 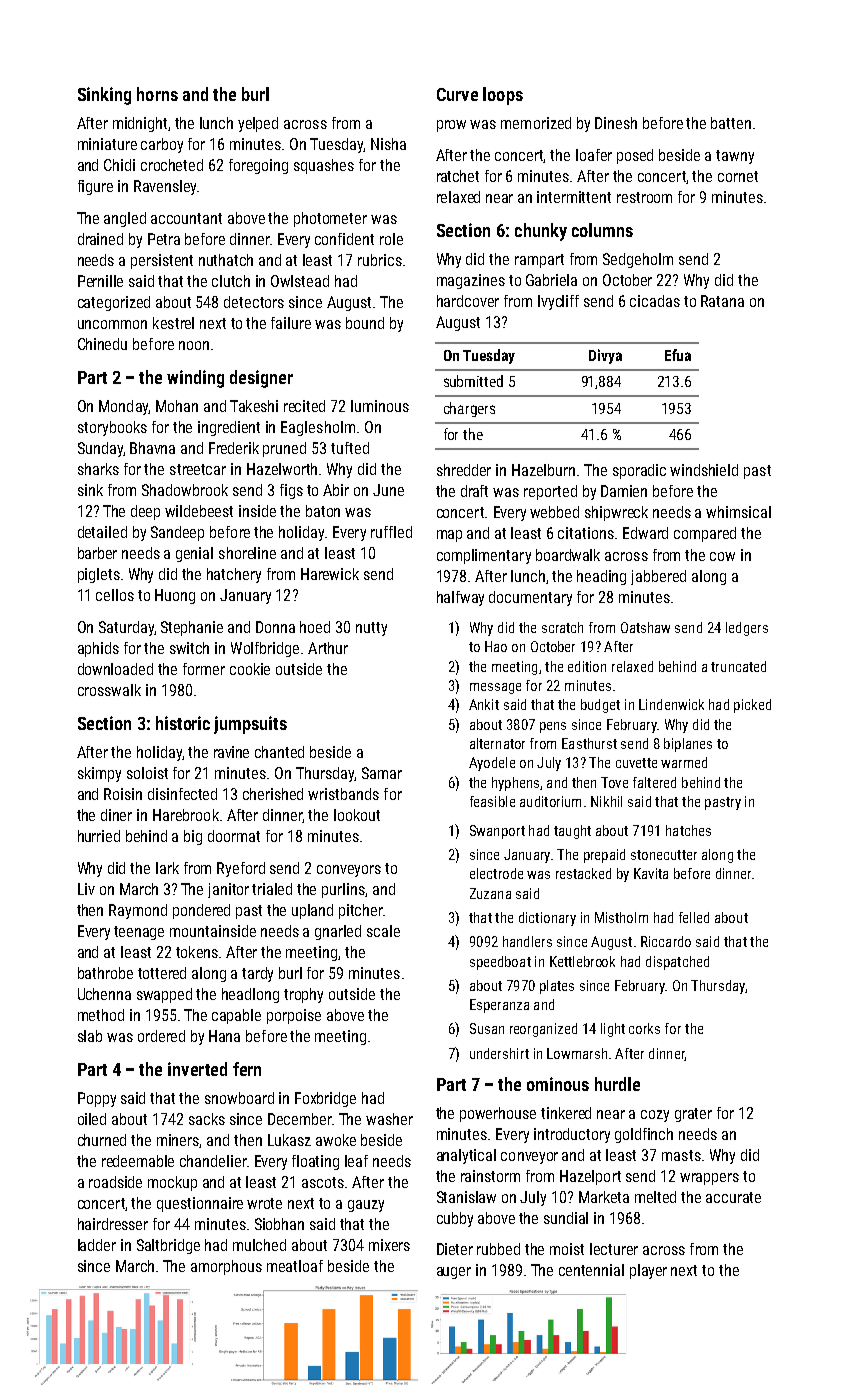 What do you see at coordinates (197, 1069) in the image?
I see `inverted` at bounding box center [197, 1069].
